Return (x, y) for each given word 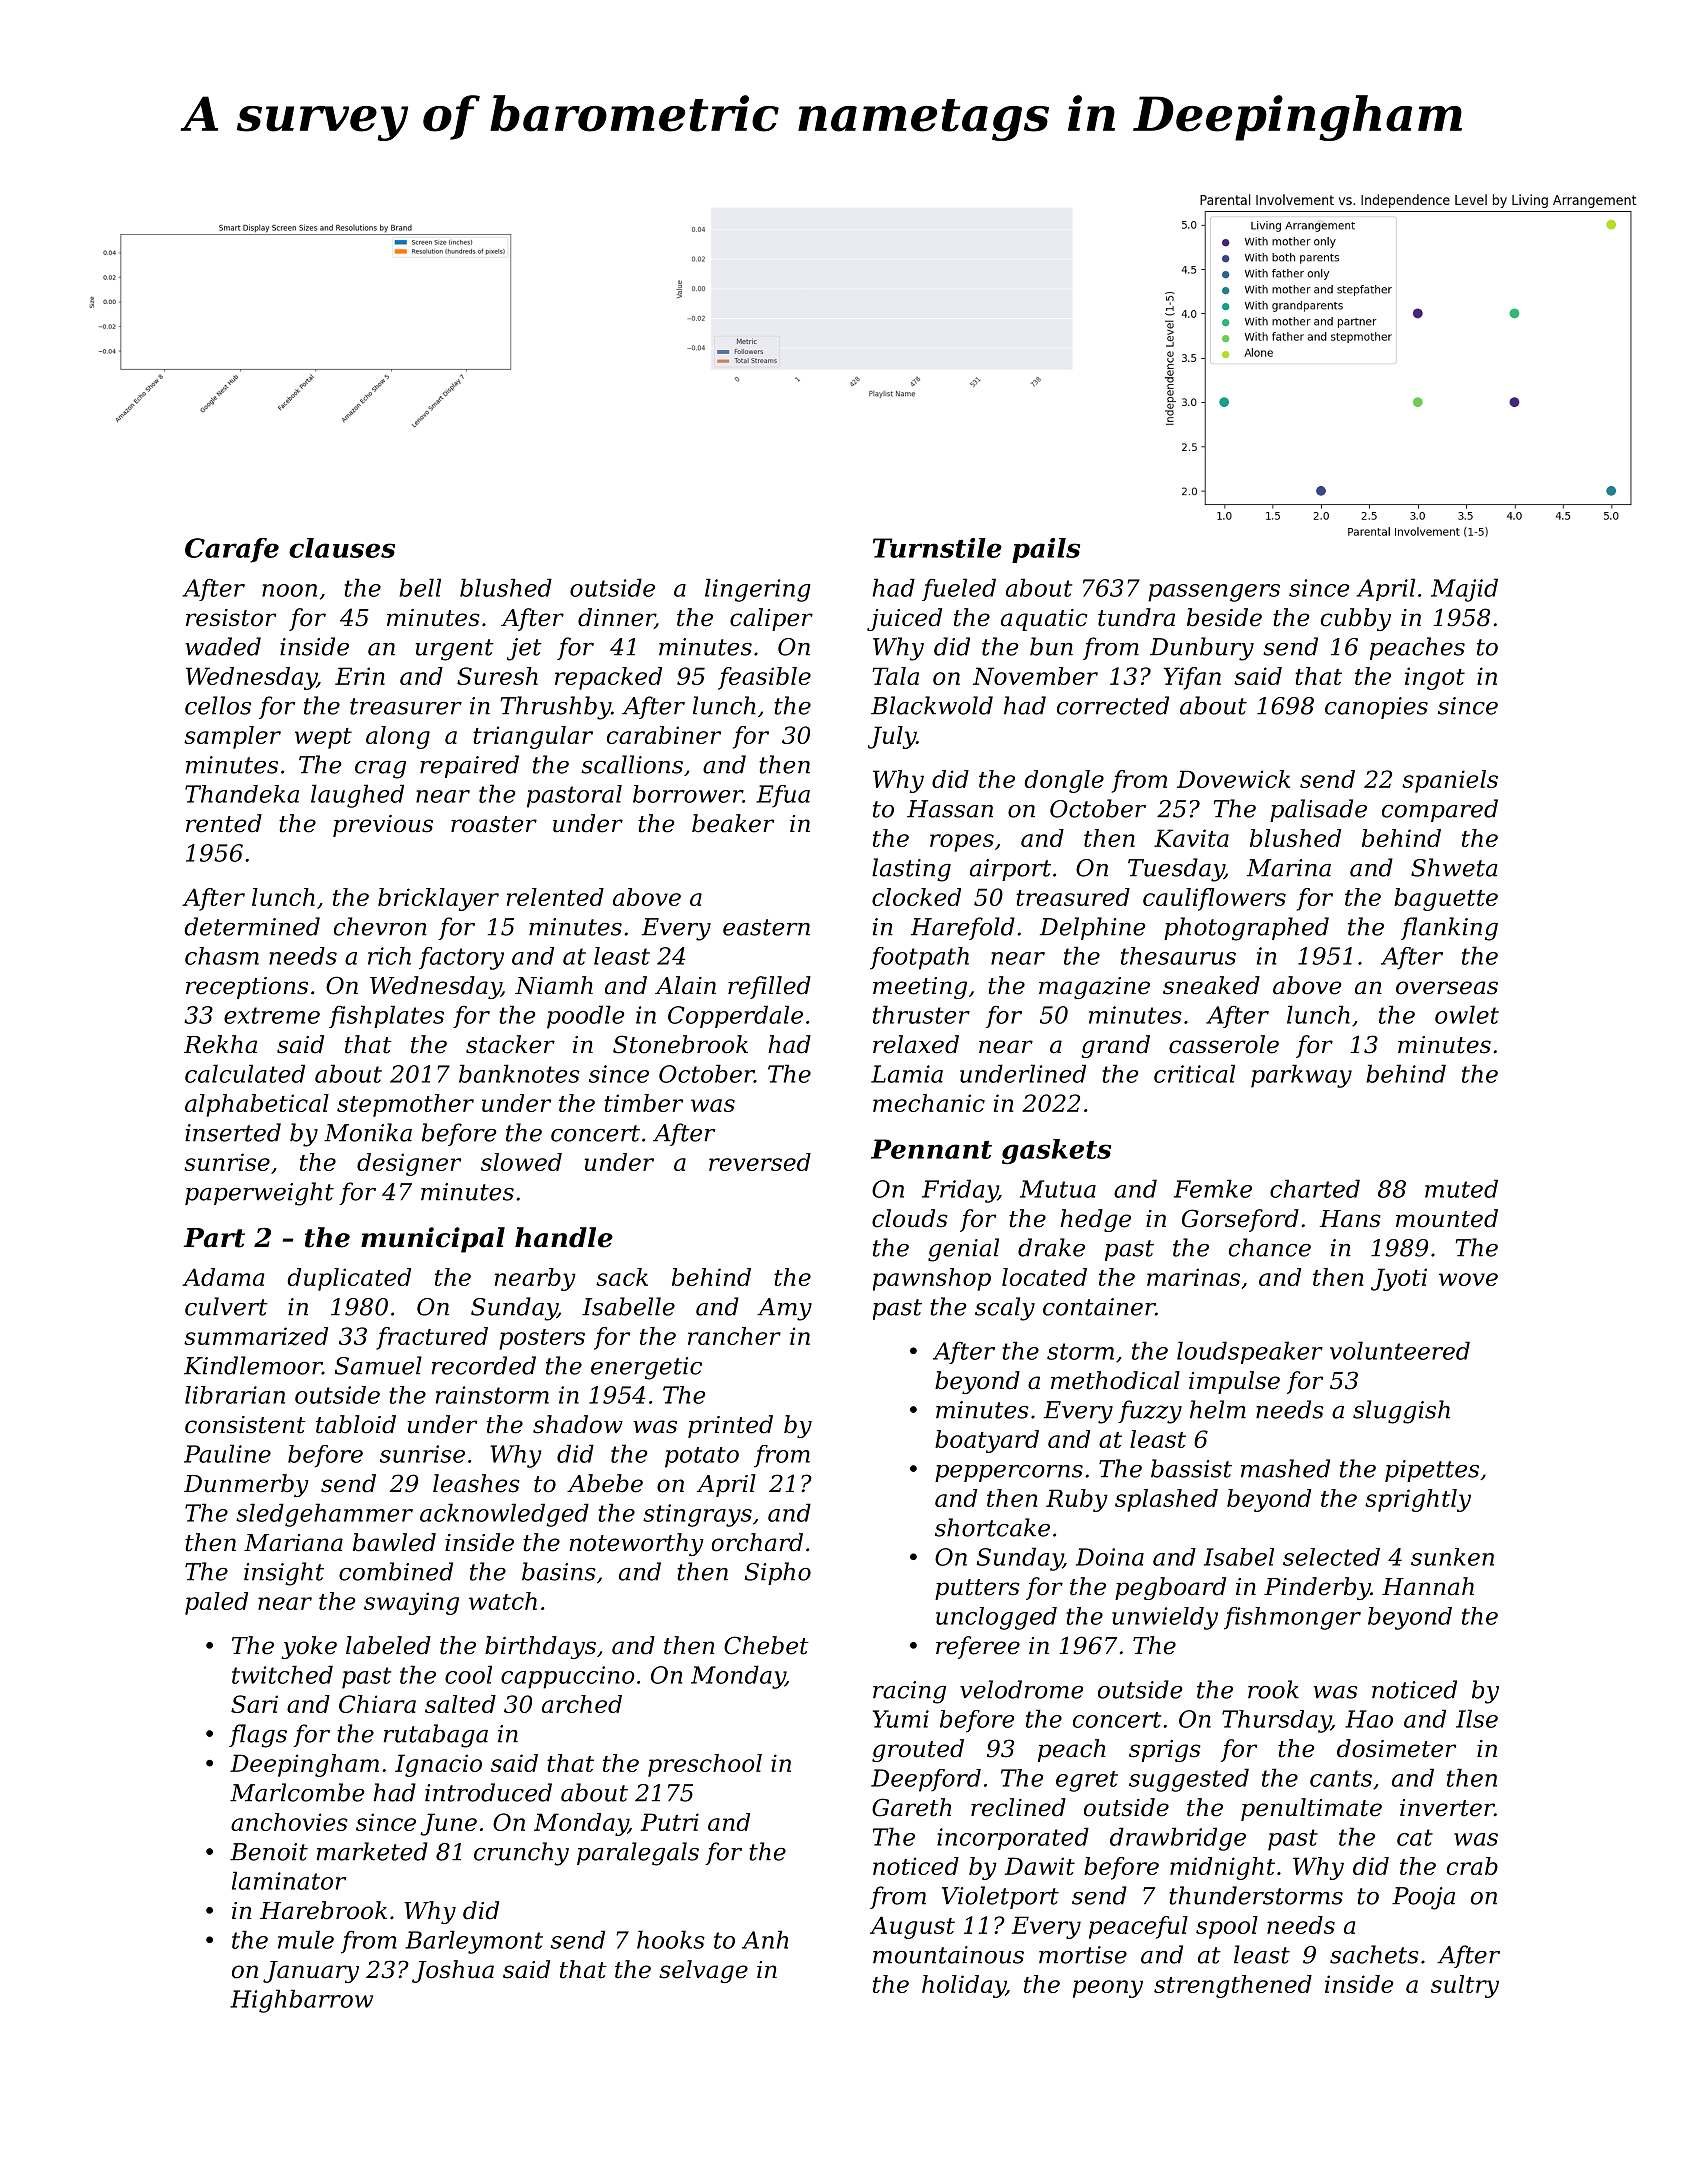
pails (1046, 550)
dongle (1064, 781)
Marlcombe (297, 1792)
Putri (670, 1822)
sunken (1452, 1557)
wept (323, 738)
